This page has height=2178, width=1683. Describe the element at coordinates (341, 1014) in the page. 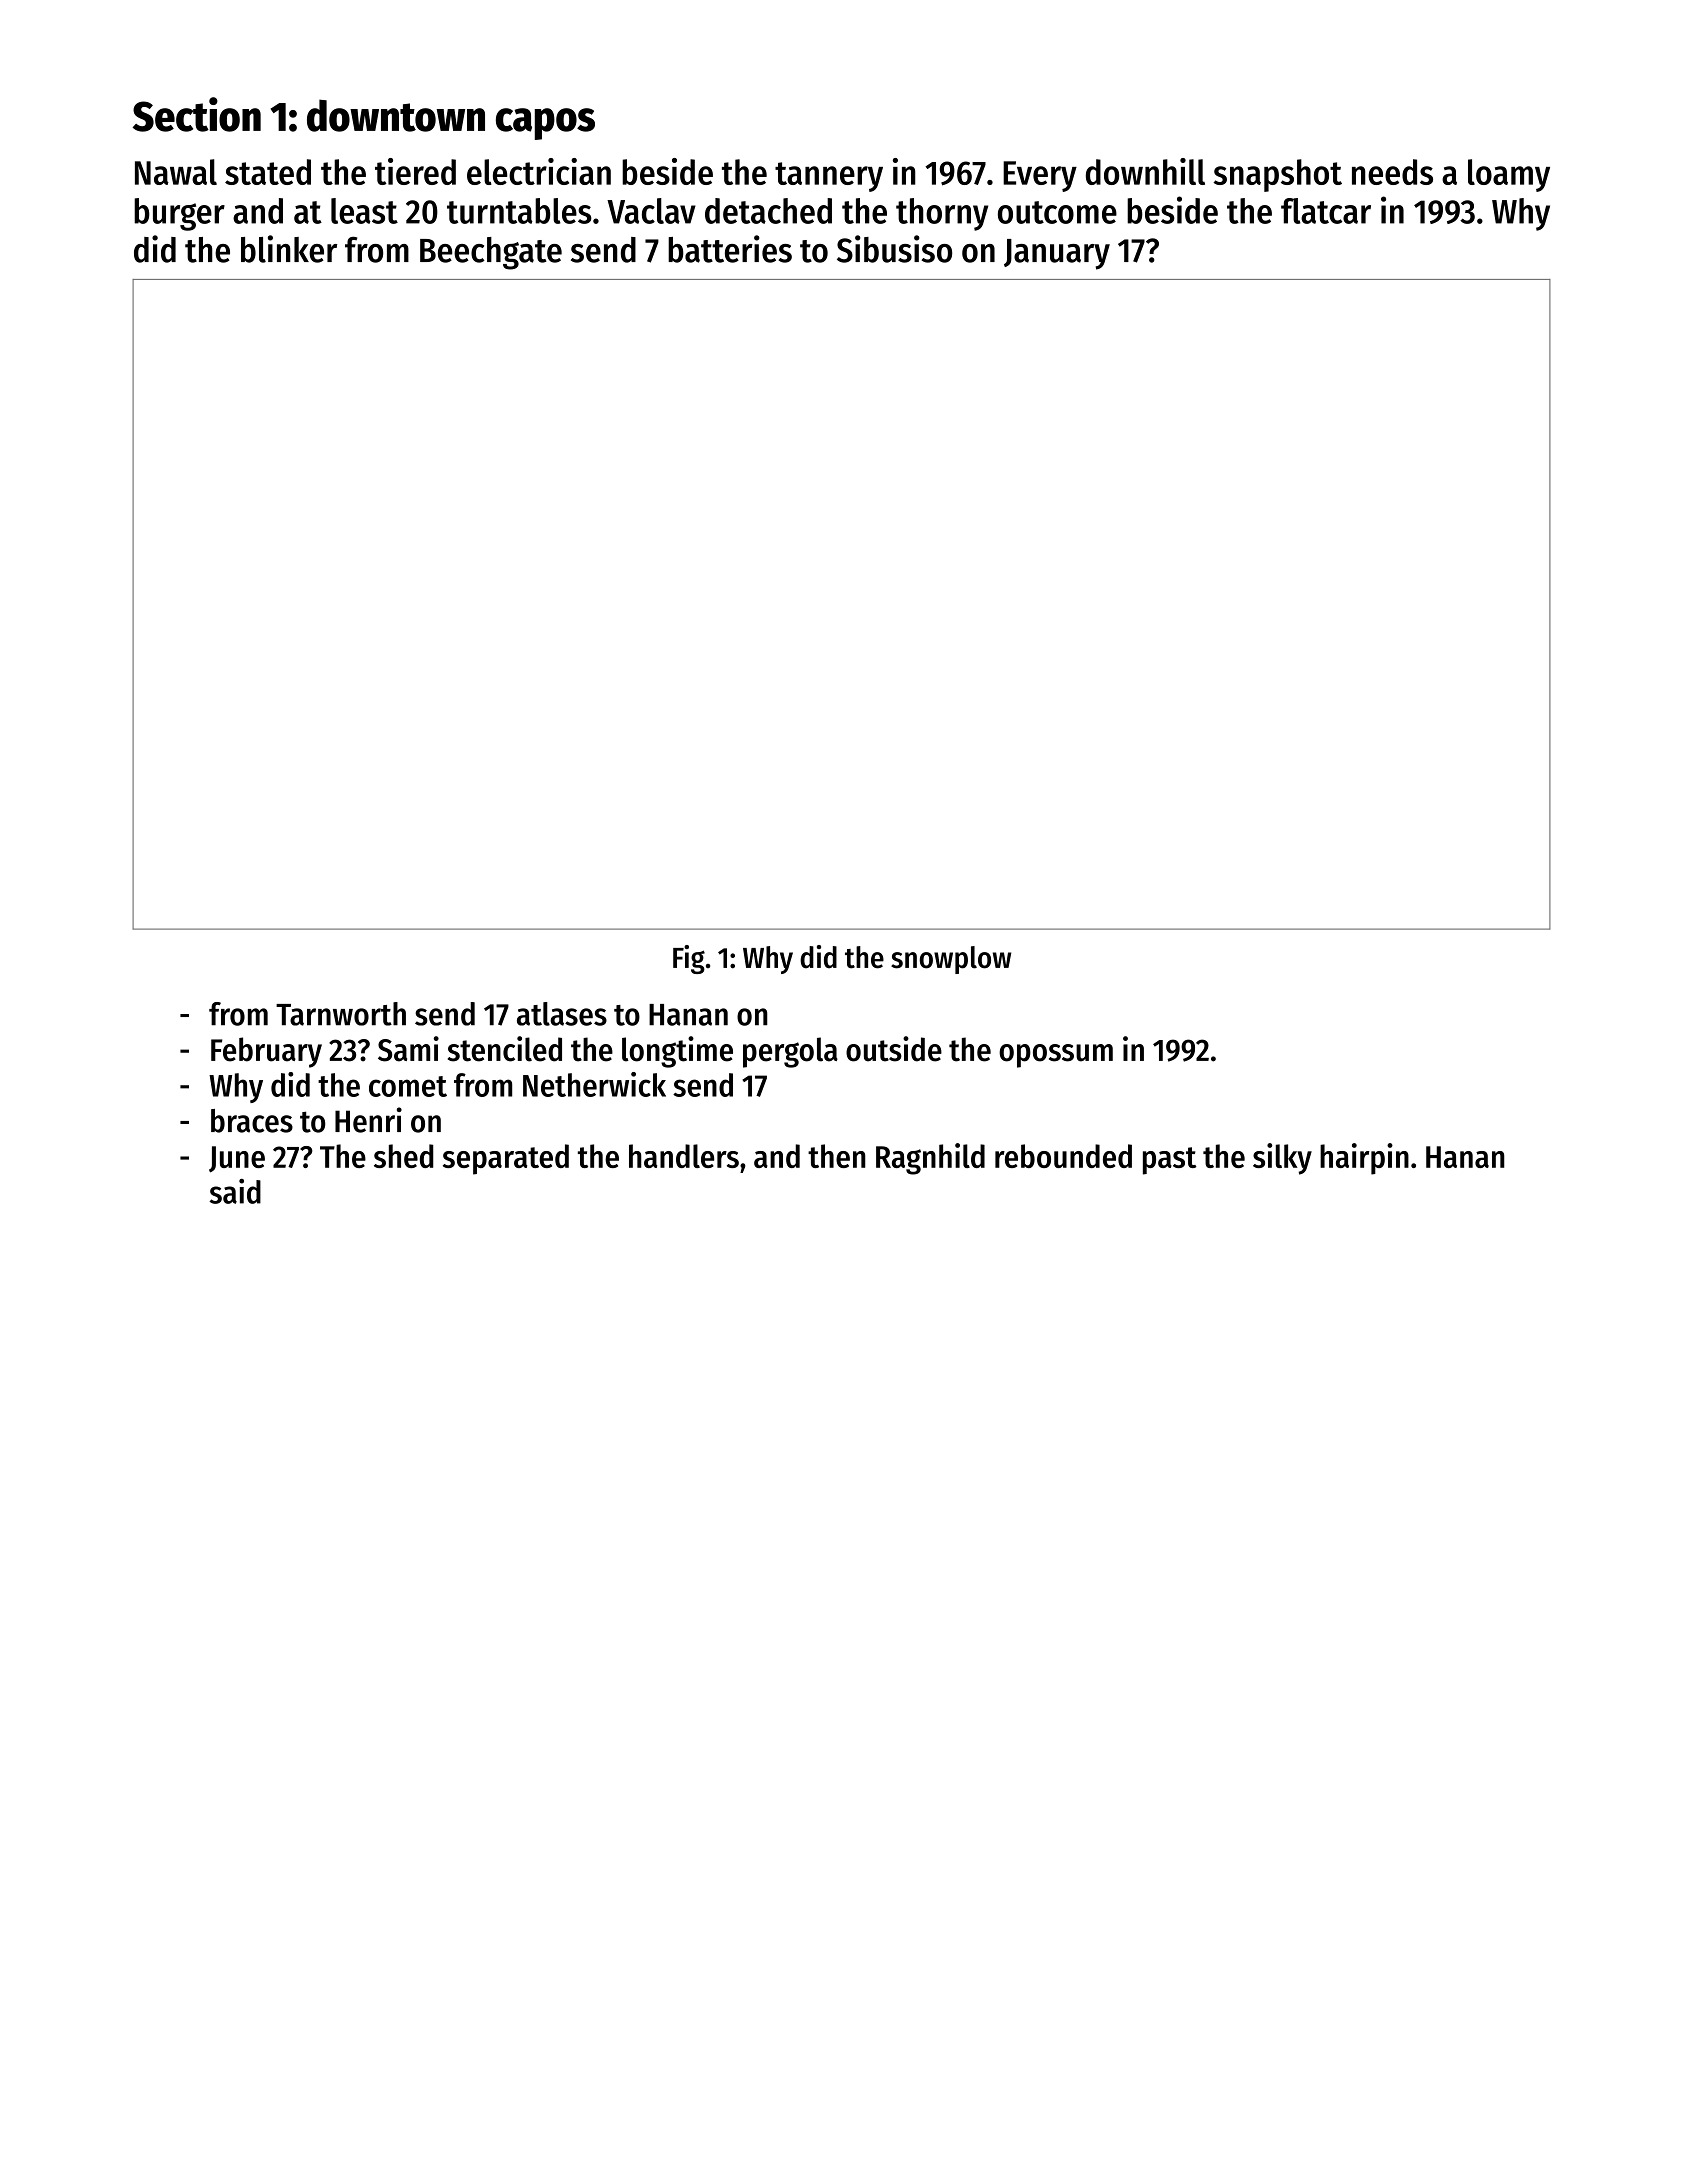

I see `Tarnworth` at that location.
